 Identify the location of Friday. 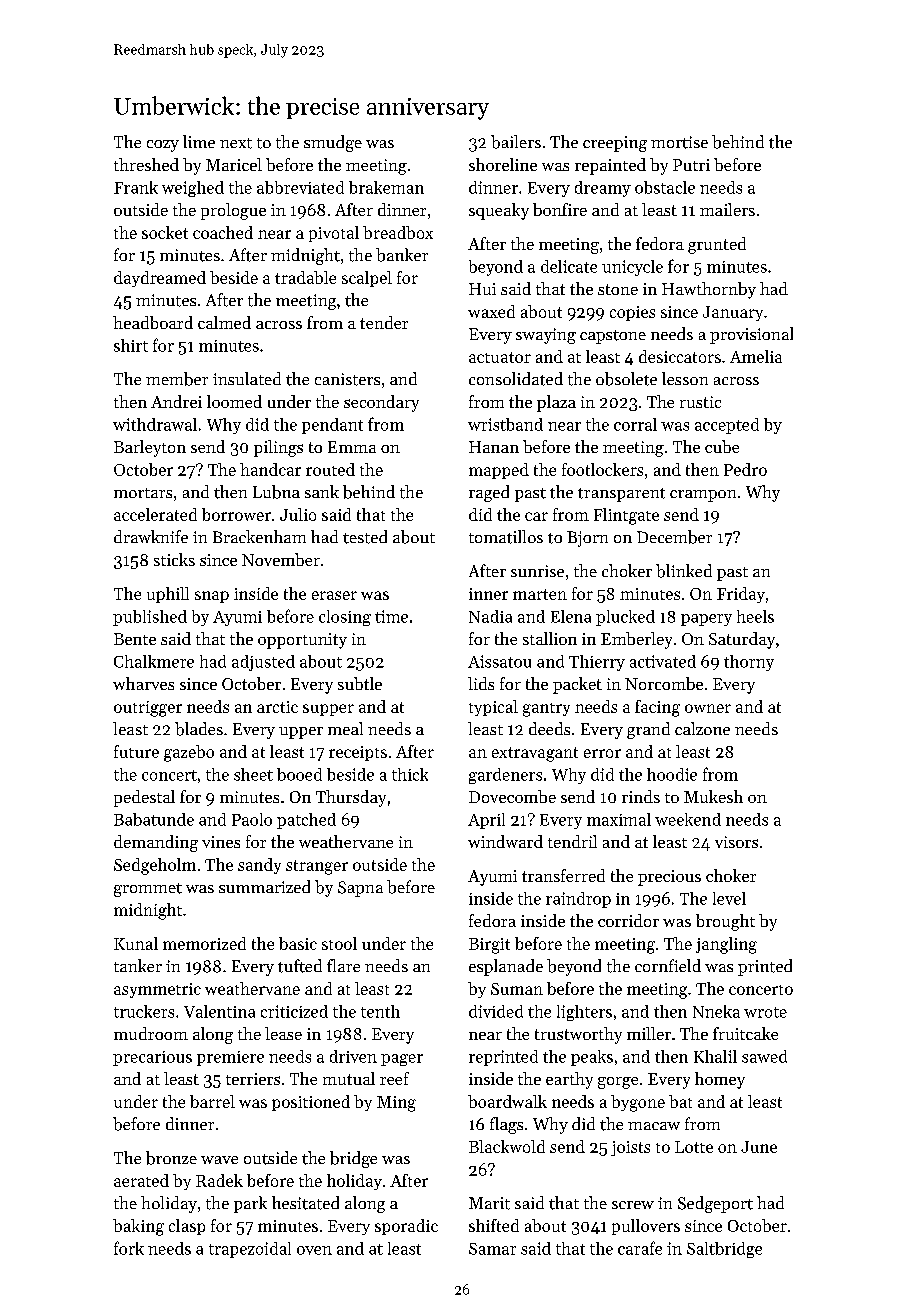
(741, 595).
